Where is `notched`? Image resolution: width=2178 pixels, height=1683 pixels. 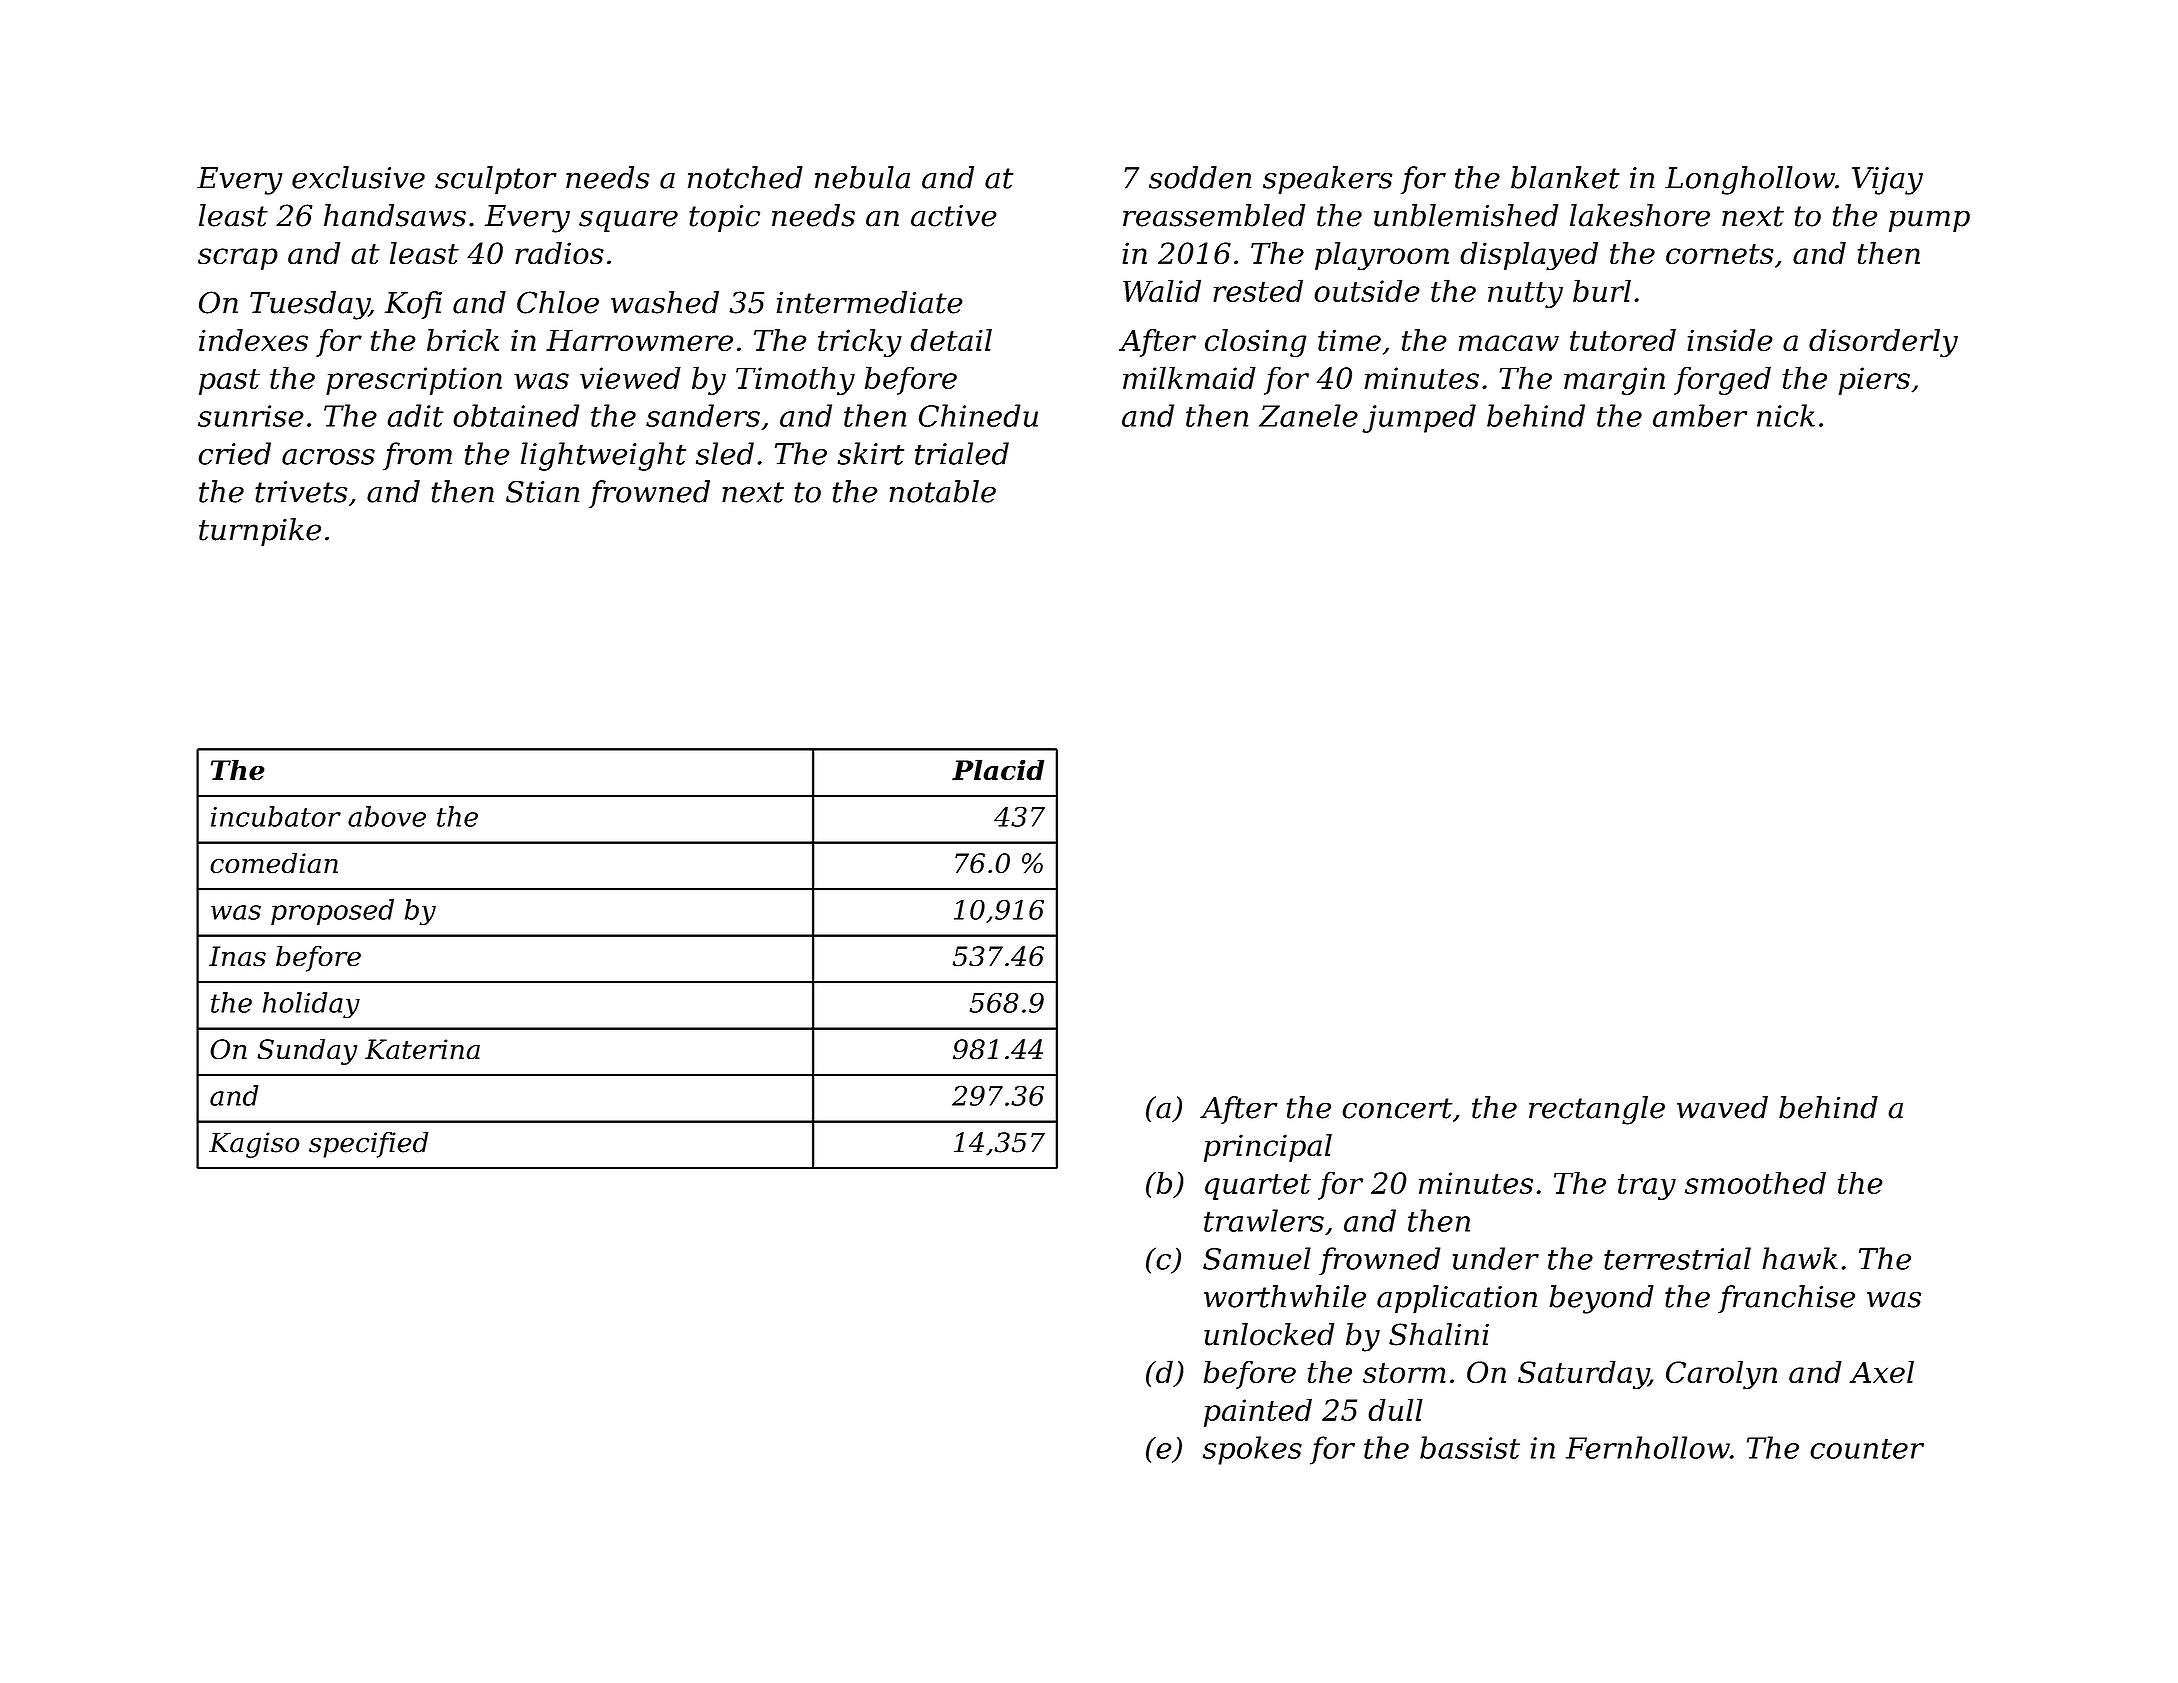 notched is located at coordinates (745, 177).
